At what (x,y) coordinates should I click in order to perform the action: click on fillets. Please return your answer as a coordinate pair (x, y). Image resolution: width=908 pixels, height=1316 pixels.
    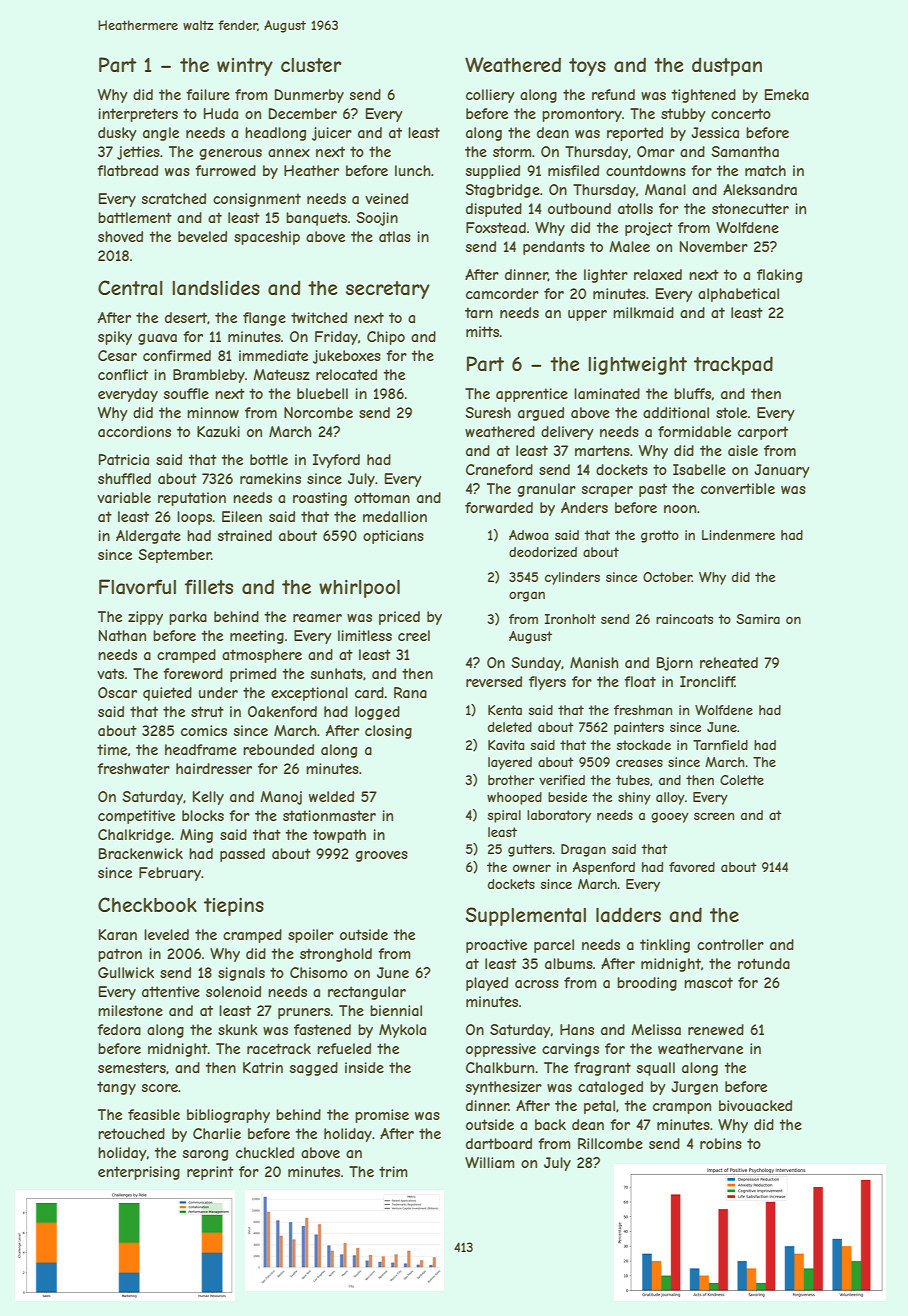
    Looking at the image, I should click on (209, 586).
